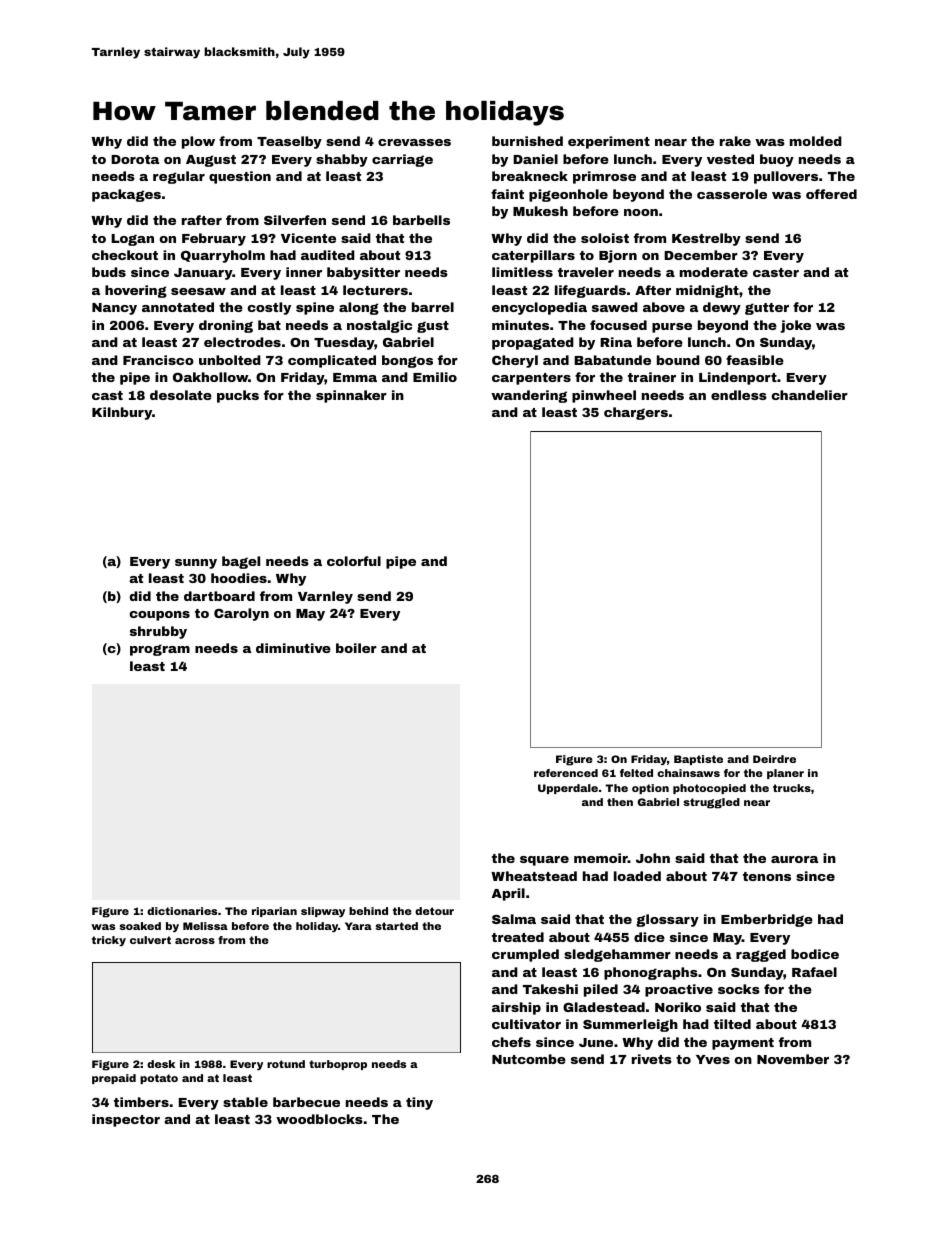  I want to click on offered, so click(831, 194).
